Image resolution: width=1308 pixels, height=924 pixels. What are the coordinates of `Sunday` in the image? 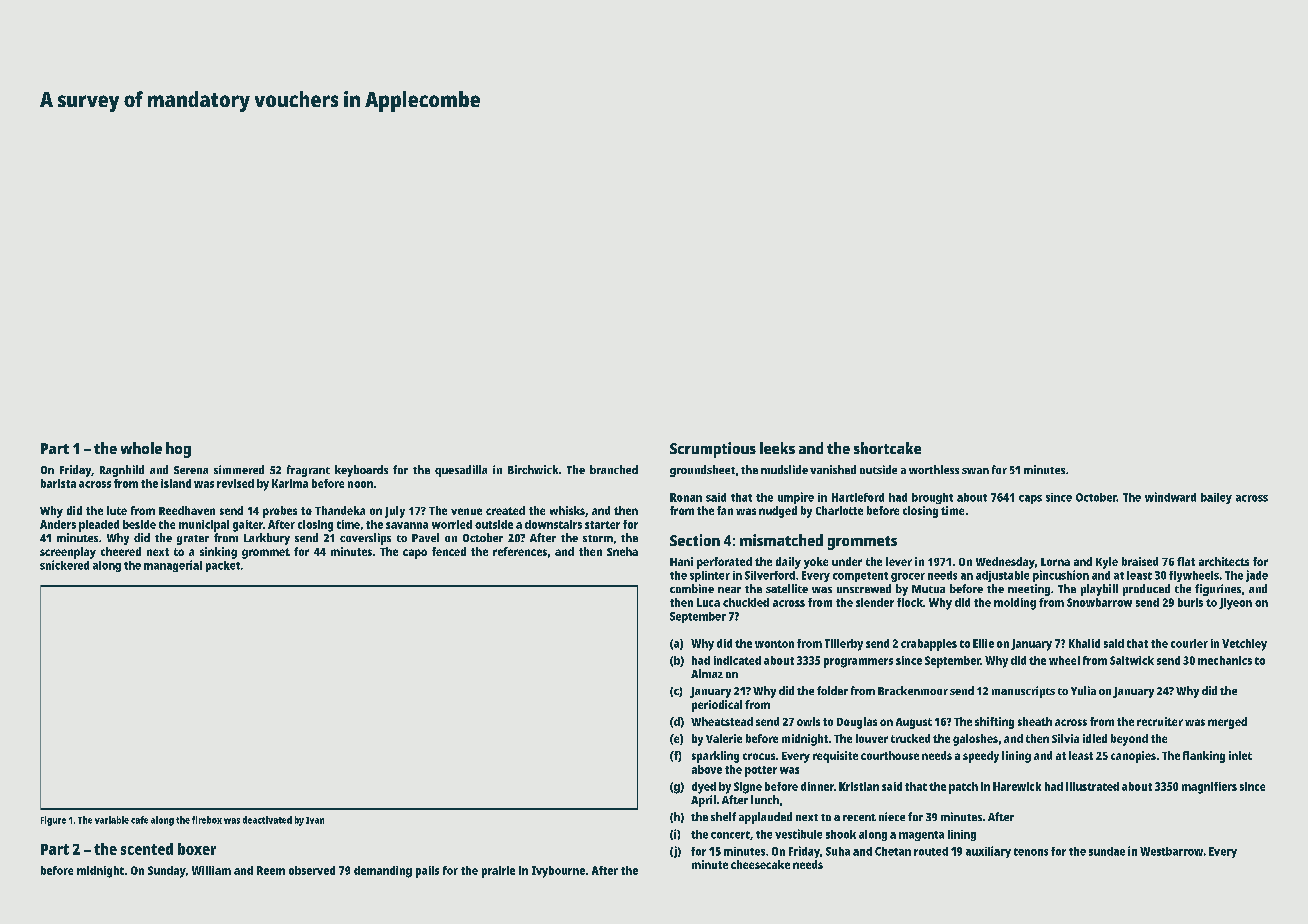 It's located at (167, 872).
